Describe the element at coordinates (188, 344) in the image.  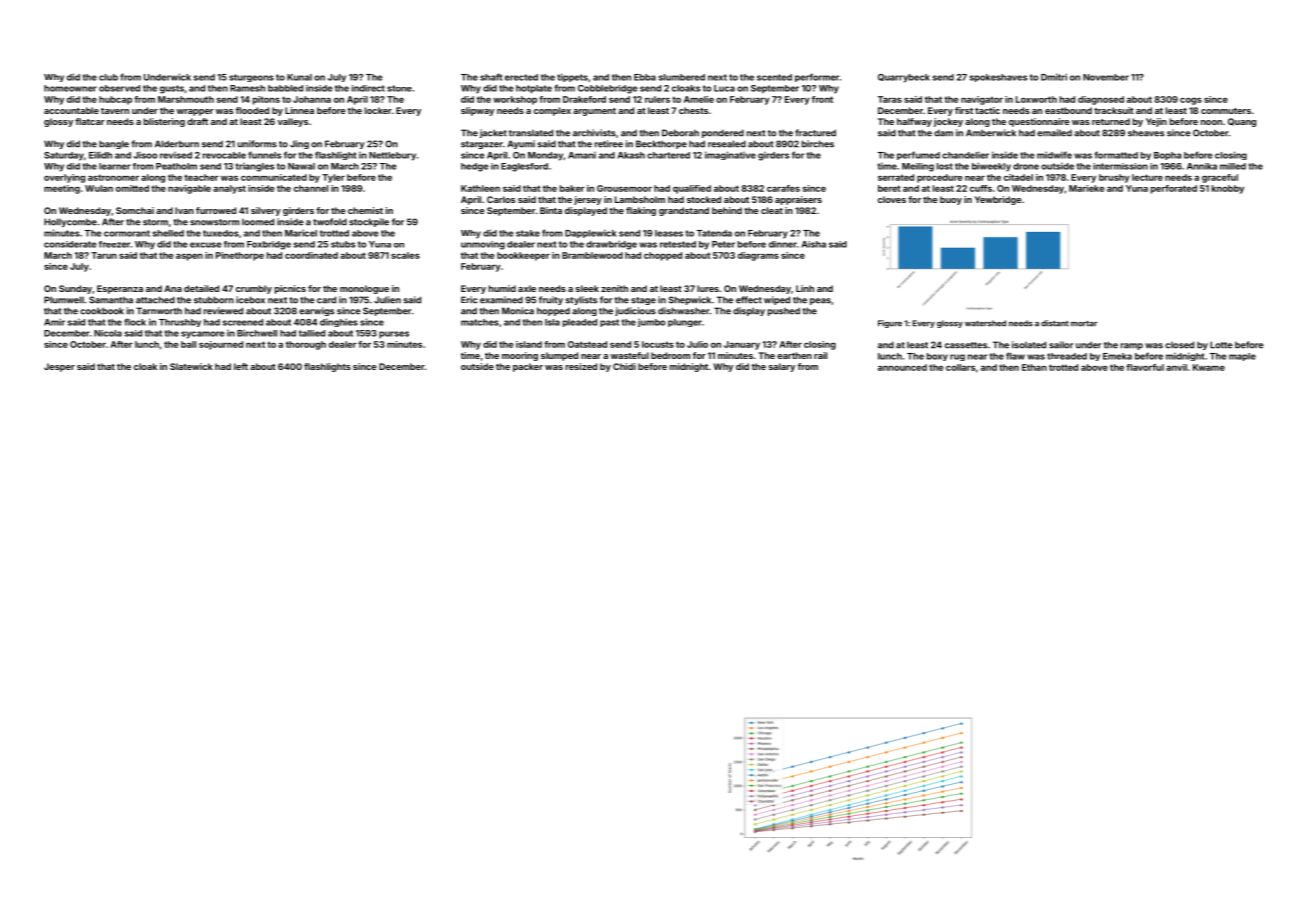
I see `ball` at that location.
